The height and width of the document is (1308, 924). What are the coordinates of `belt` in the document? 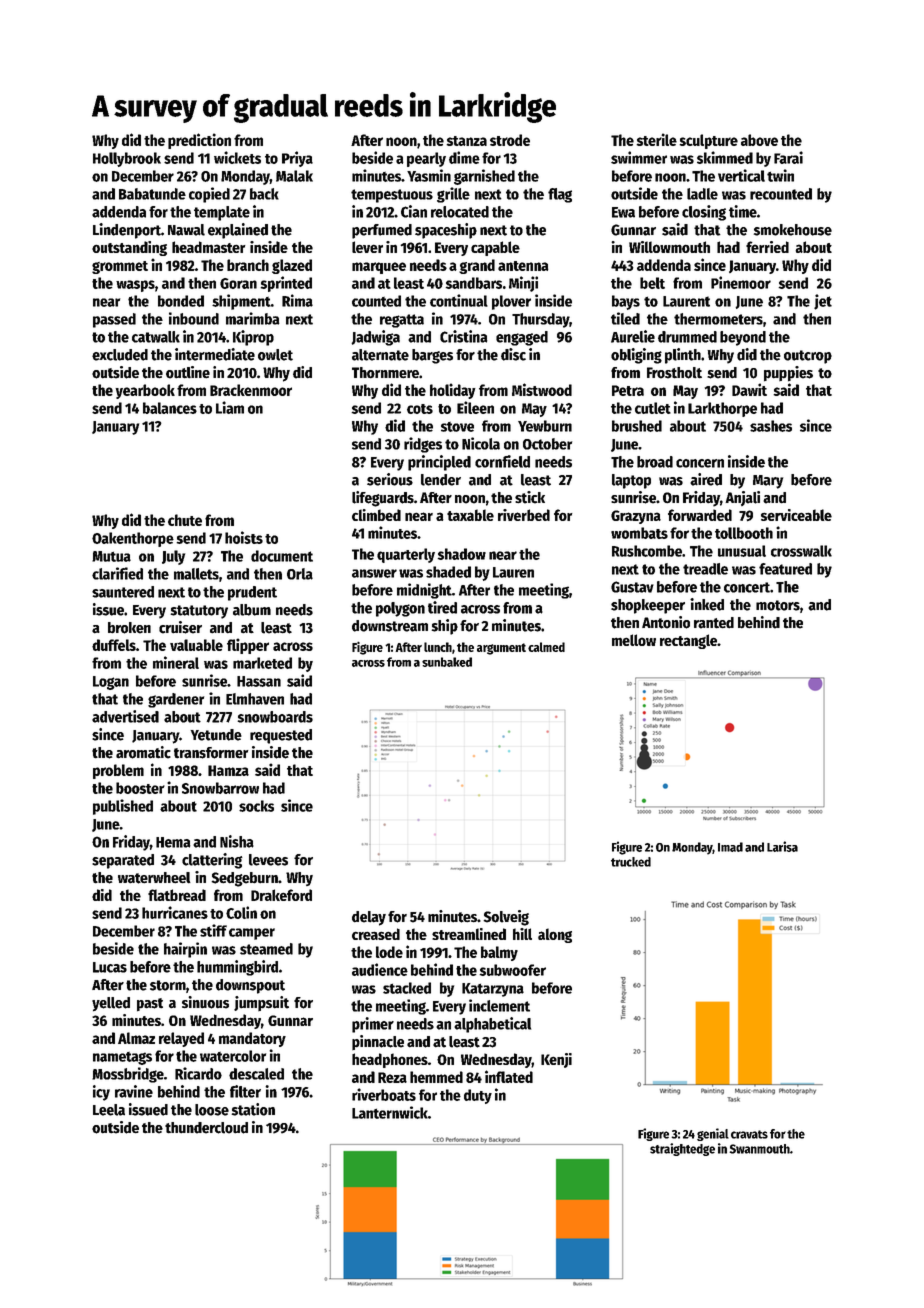 It's located at (652, 283).
